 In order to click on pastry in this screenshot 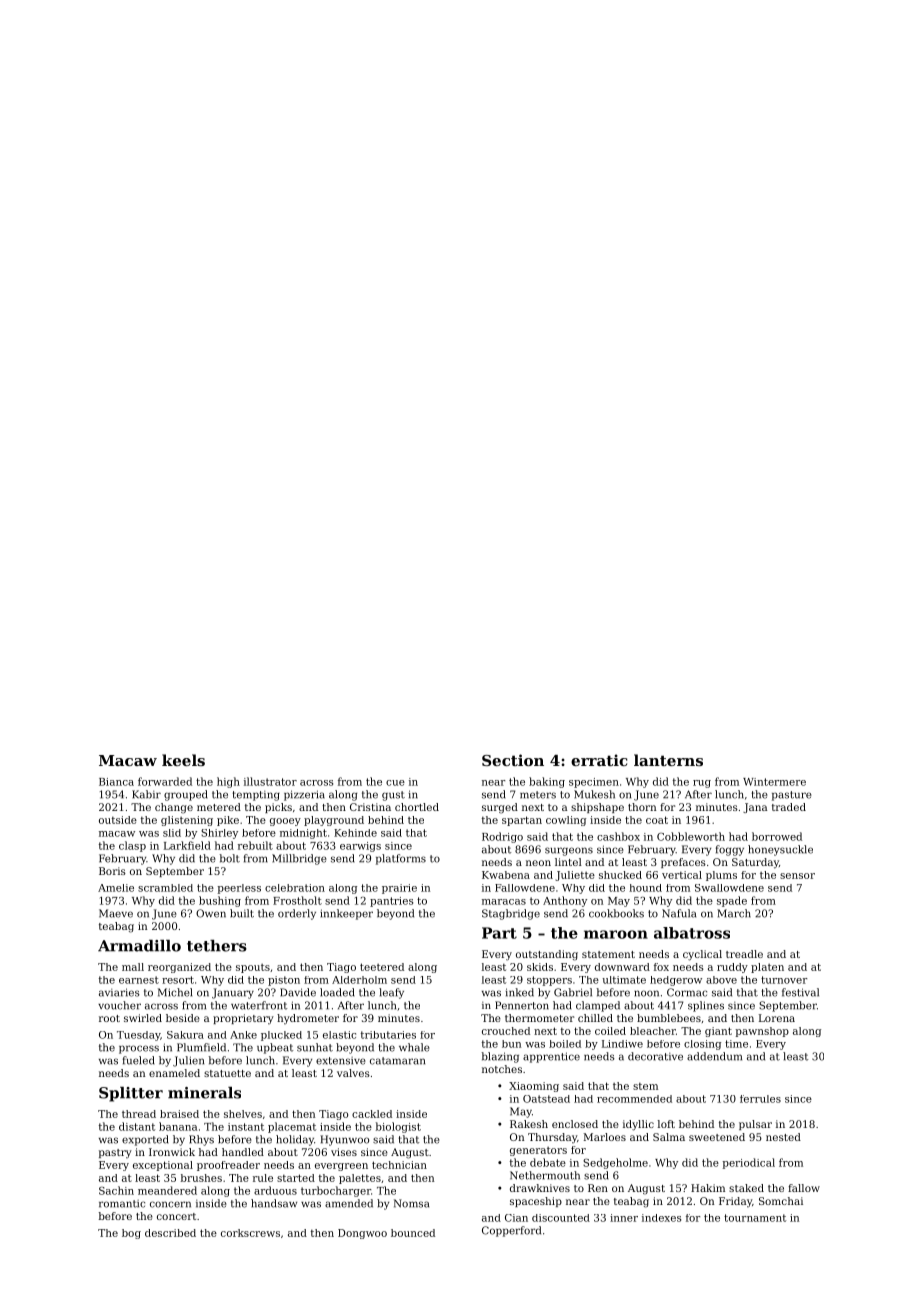, I will do `click(115, 1153)`.
